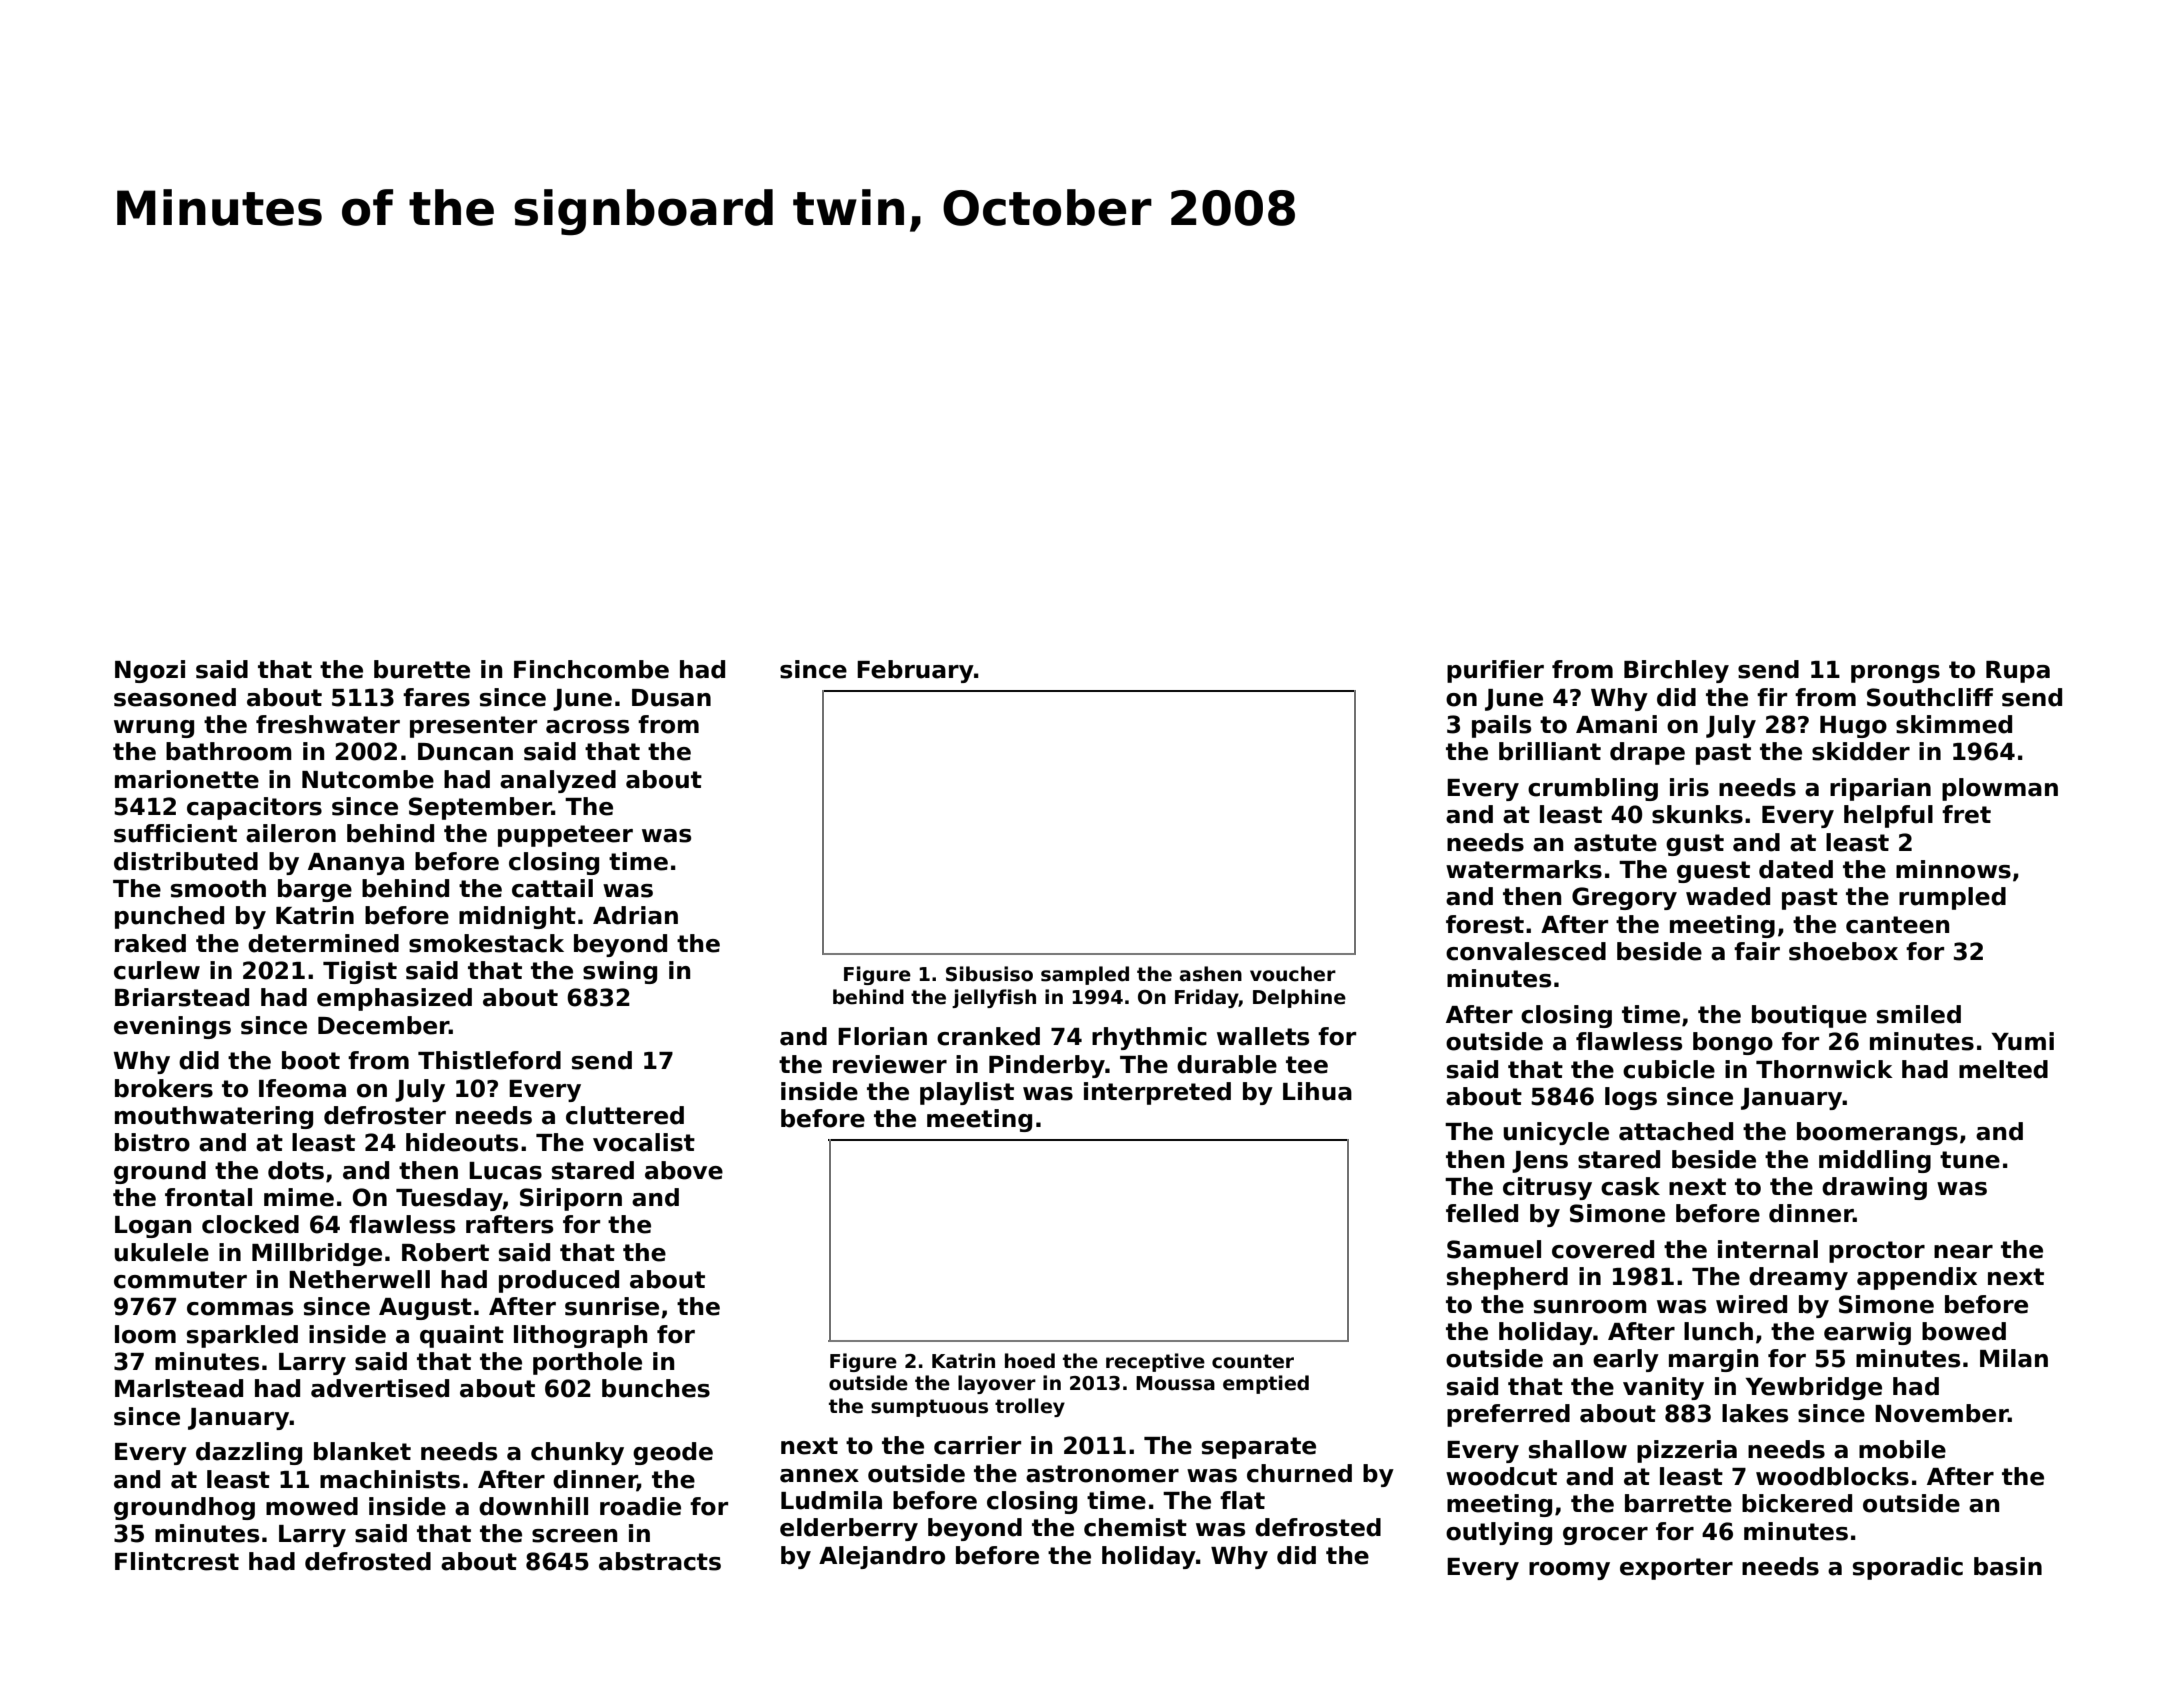  Describe the element at coordinates (317, 1254) in the page. I see `Millbridge` at that location.
